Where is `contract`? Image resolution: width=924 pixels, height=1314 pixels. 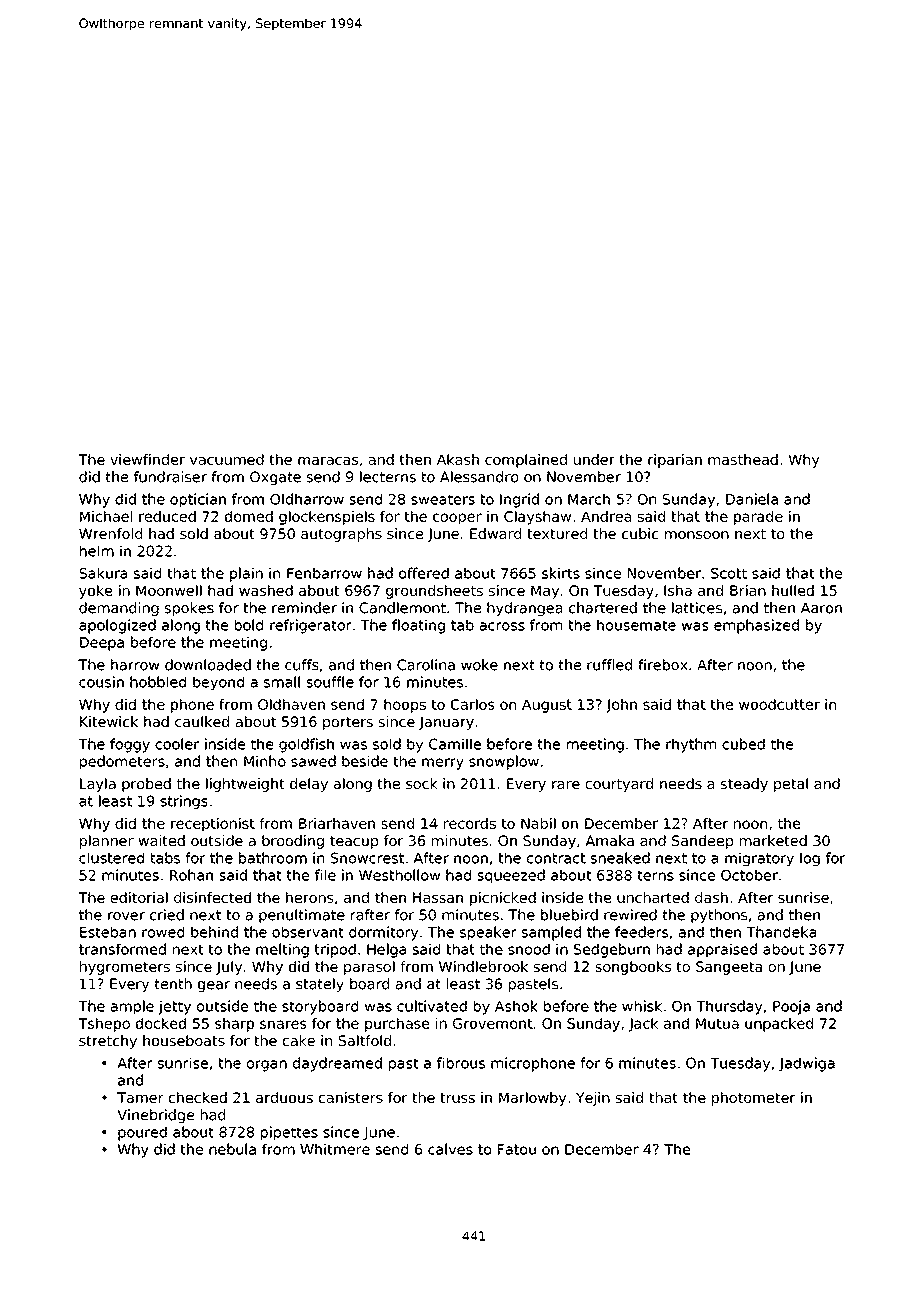
contract is located at coordinates (556, 858).
